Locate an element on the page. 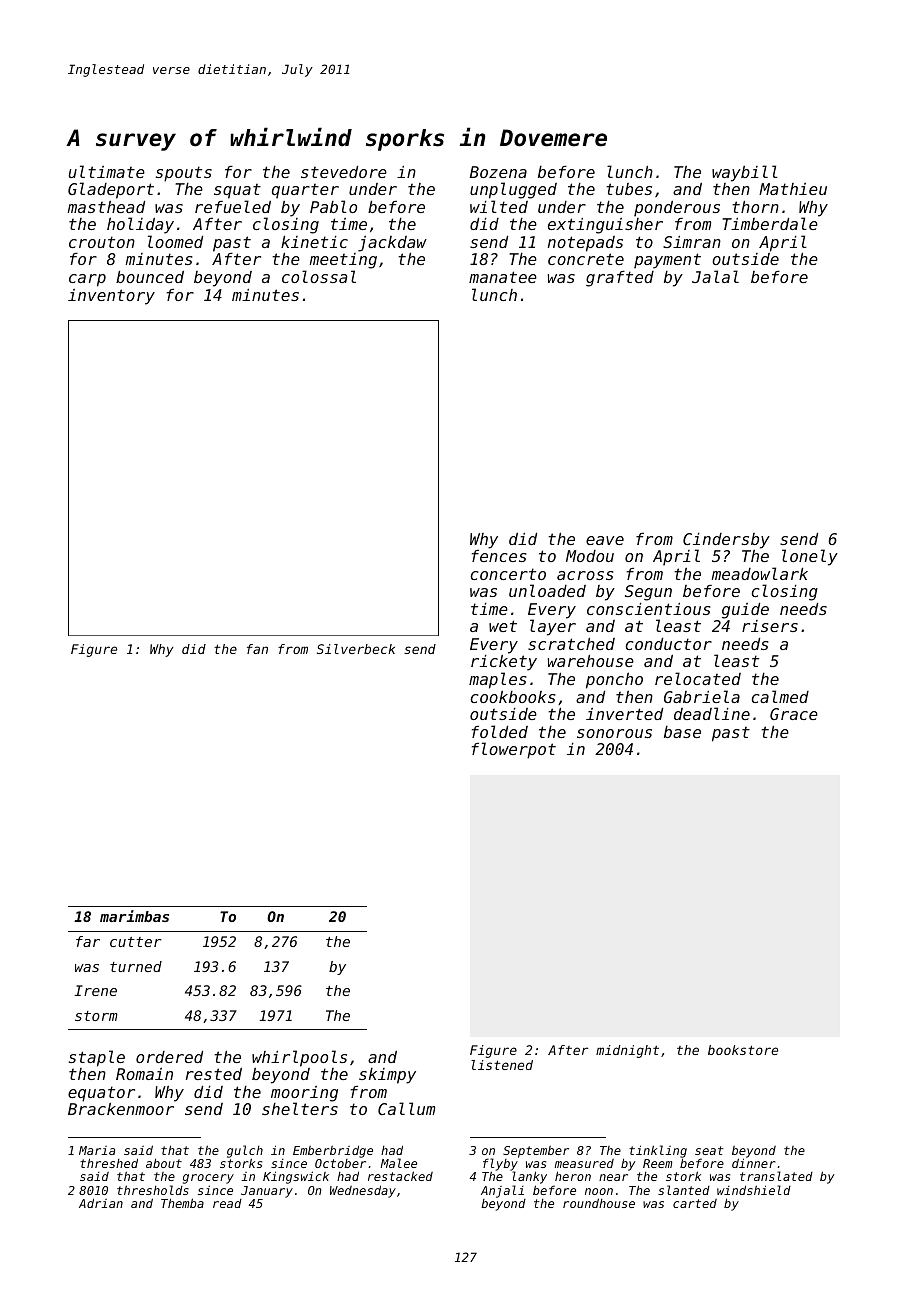  marimbas is located at coordinates (134, 916).
